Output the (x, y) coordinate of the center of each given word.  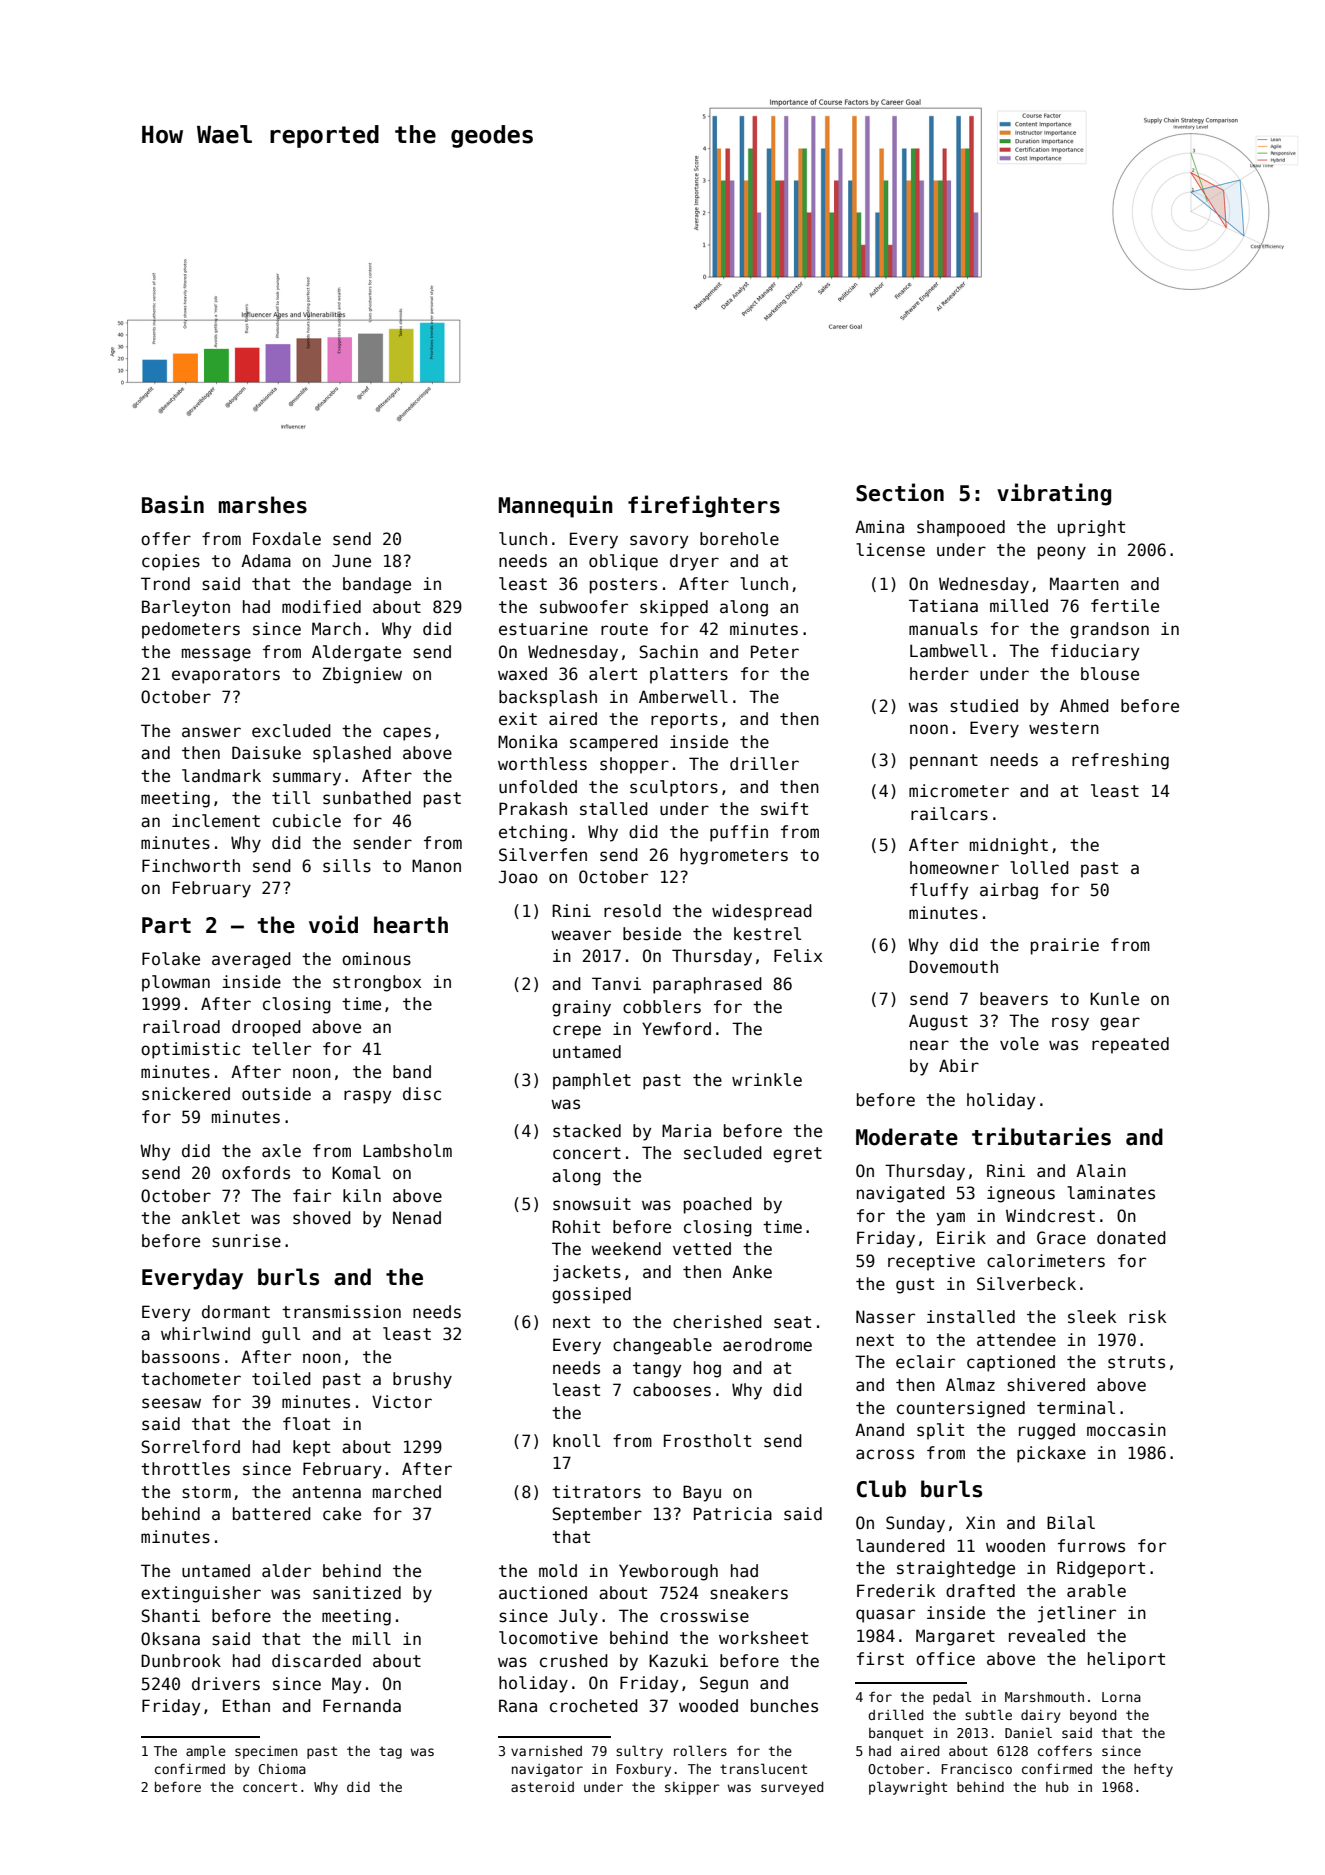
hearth (411, 925)
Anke (752, 1271)
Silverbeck (1026, 1284)
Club (881, 1489)
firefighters (704, 506)
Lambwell (949, 651)
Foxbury (643, 1770)
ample (206, 1752)
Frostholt (707, 1441)
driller (764, 764)
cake (342, 1514)
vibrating (1054, 494)
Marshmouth (1044, 1697)
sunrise (246, 1241)
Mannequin (556, 506)
